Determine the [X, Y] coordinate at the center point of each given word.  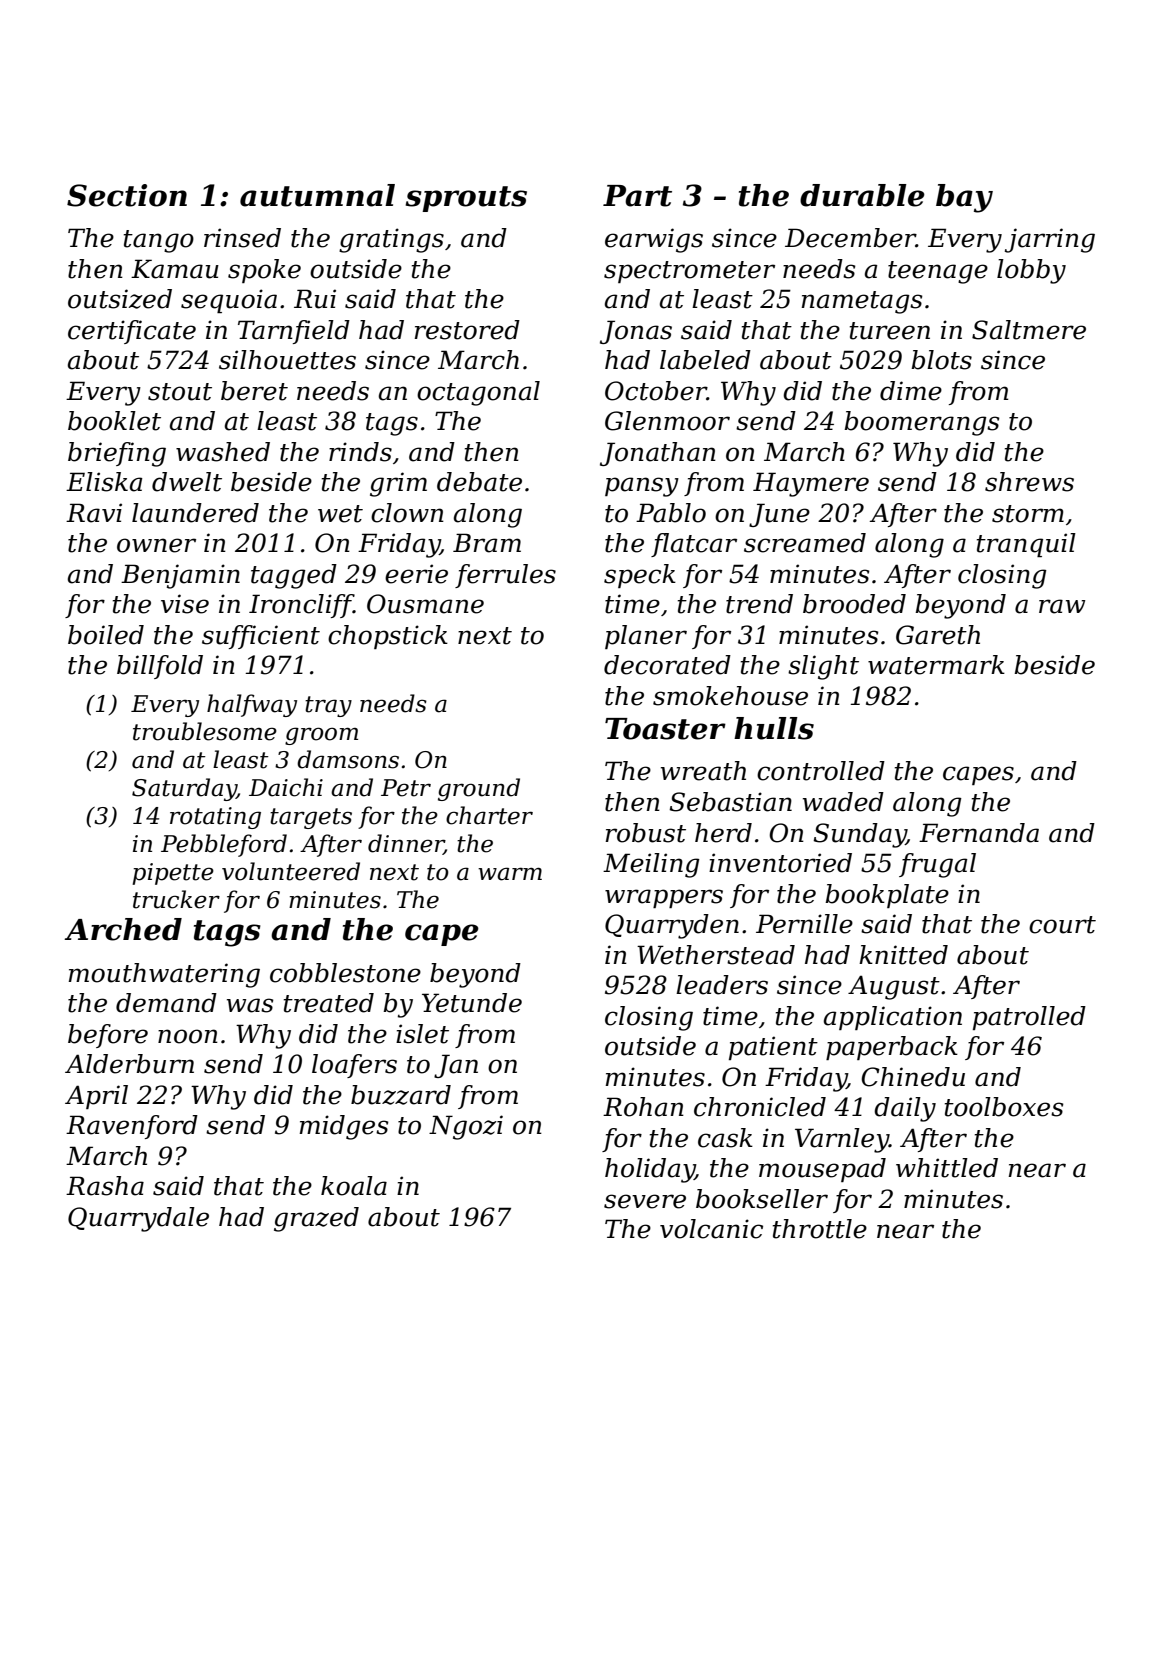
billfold [160, 667]
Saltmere [1029, 330]
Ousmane [425, 604]
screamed [805, 543]
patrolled [1029, 1018]
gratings [391, 240]
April [96, 1097]
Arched [123, 929]
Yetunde [472, 1003]
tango [159, 241]
